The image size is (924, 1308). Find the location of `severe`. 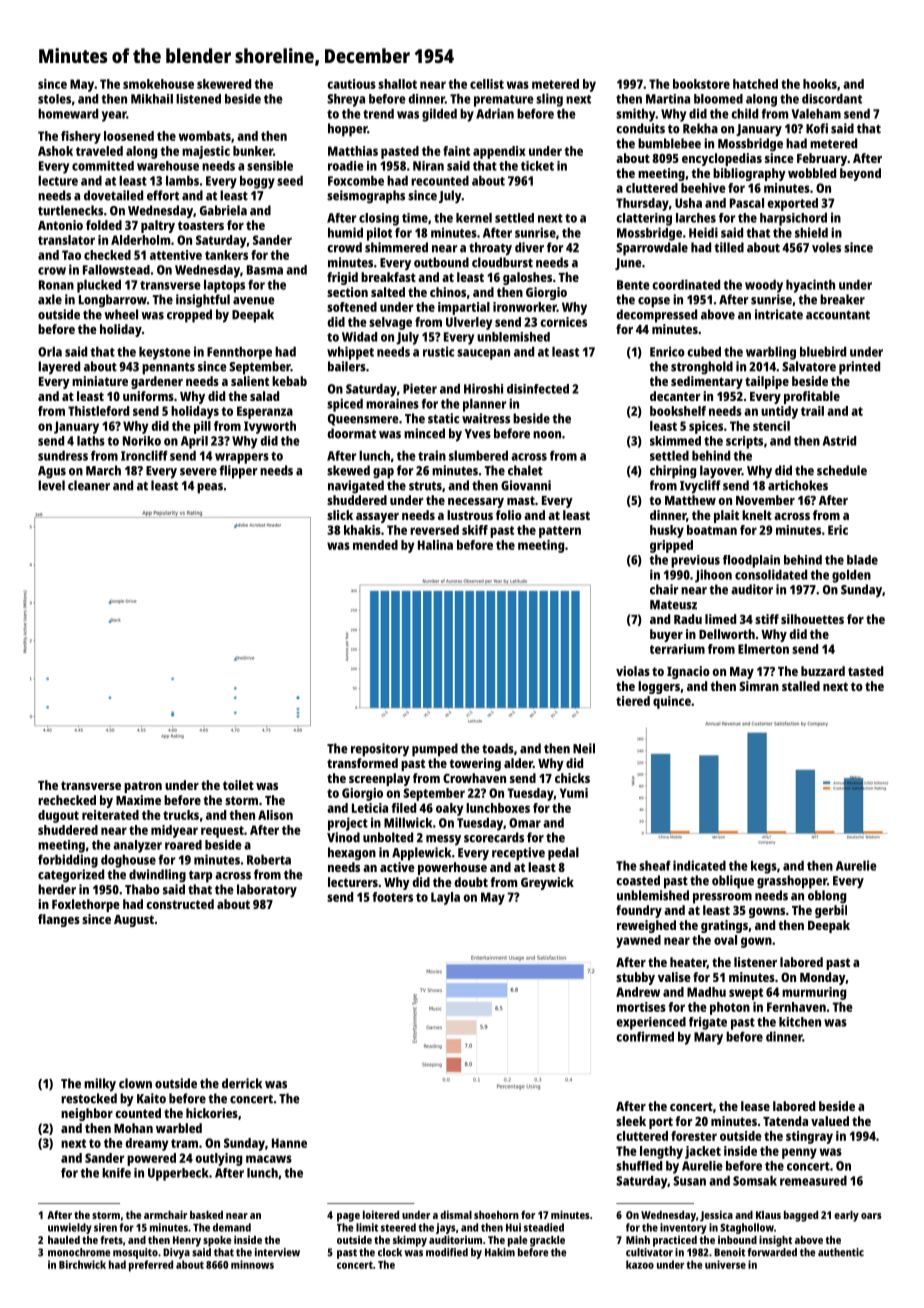

severe is located at coordinates (198, 472).
